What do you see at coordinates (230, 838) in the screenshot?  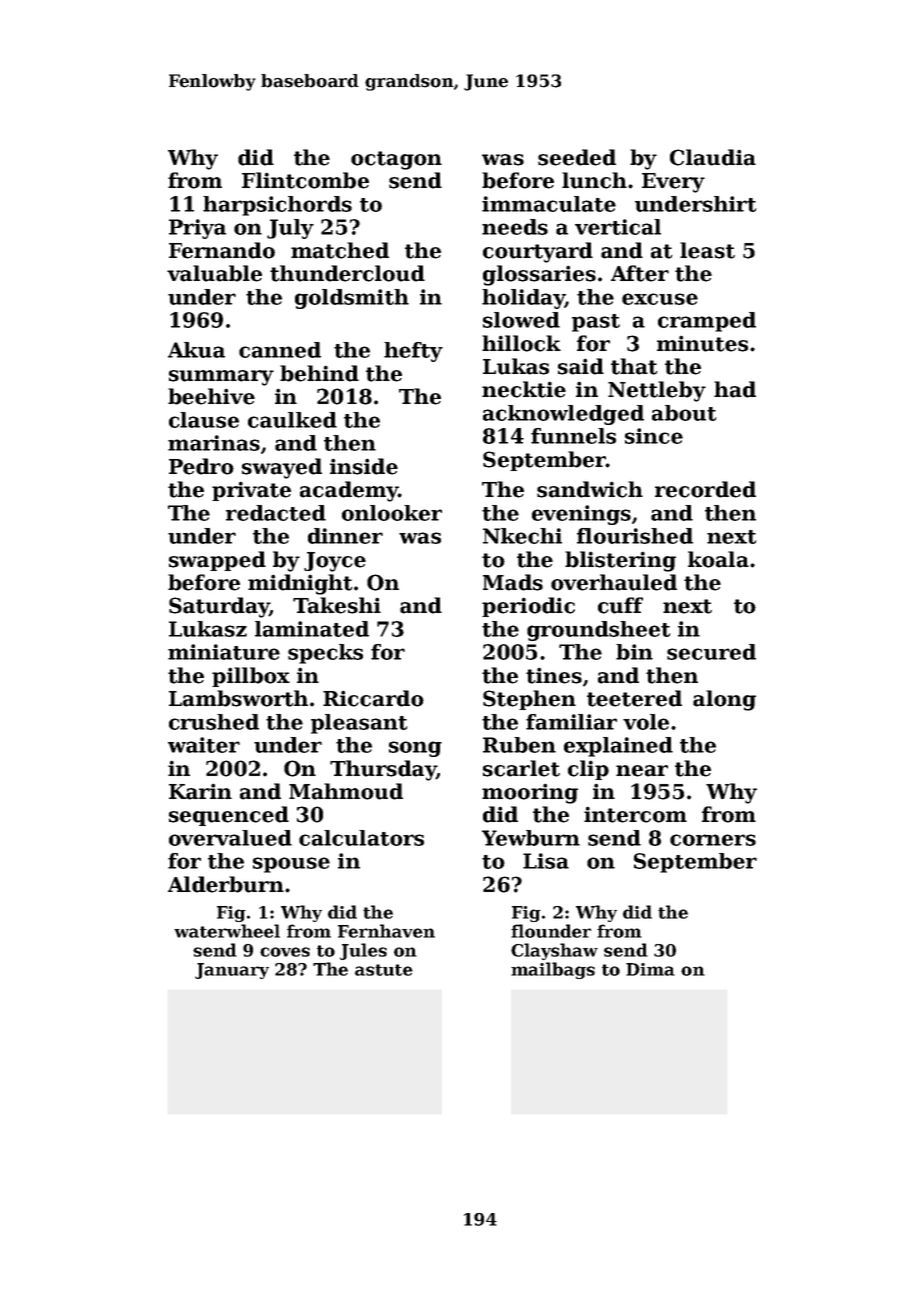 I see `overvalued` at bounding box center [230, 838].
